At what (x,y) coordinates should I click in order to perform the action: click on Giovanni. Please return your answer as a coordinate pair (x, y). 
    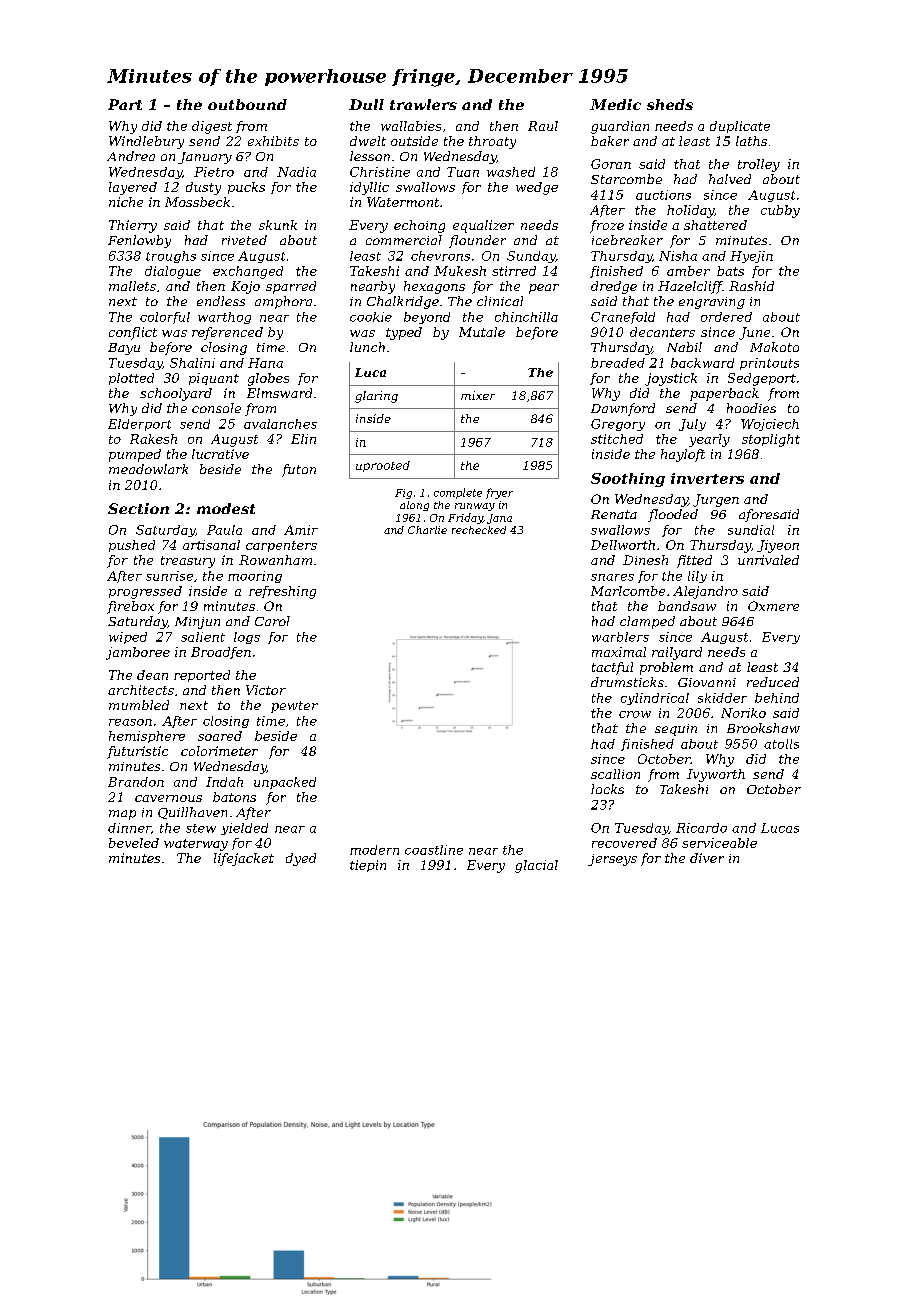
    Looking at the image, I should click on (707, 682).
